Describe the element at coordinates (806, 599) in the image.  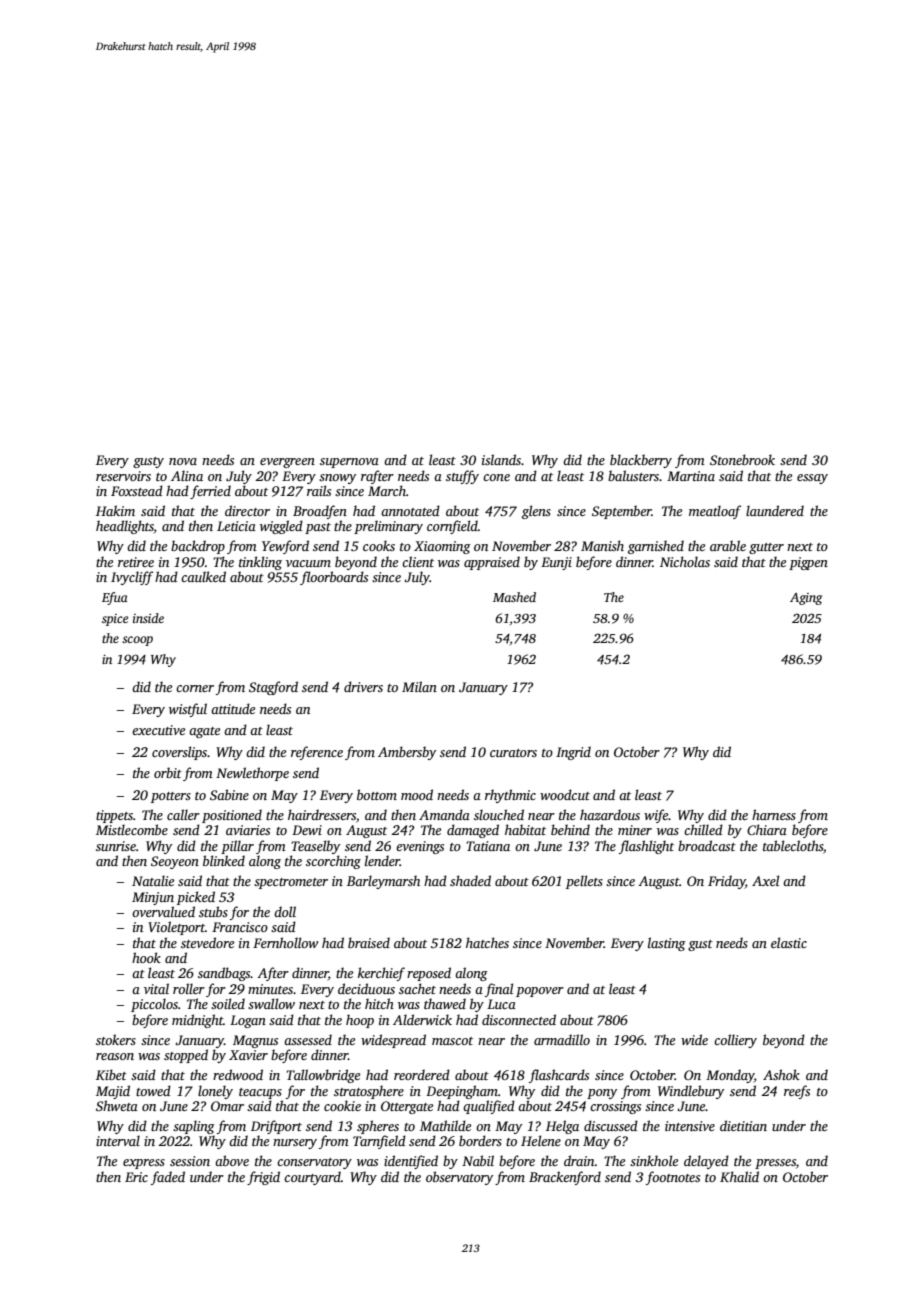
I see `Aging` at that location.
